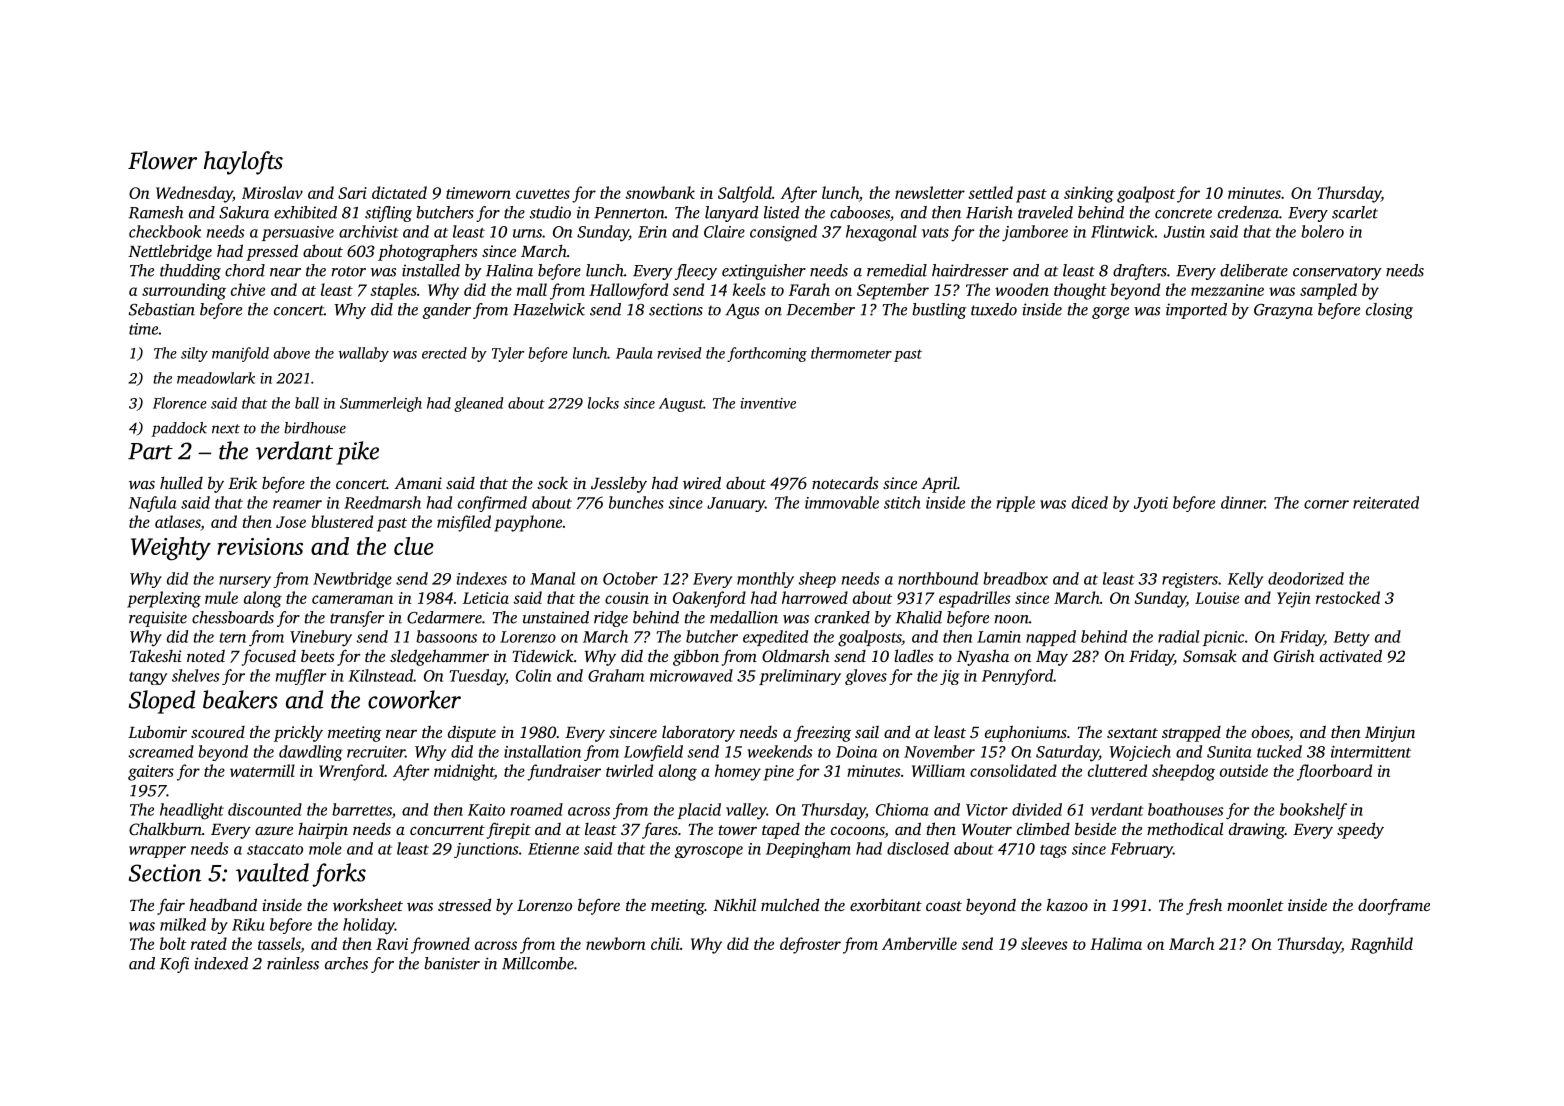  I want to click on snowbank, so click(660, 192).
